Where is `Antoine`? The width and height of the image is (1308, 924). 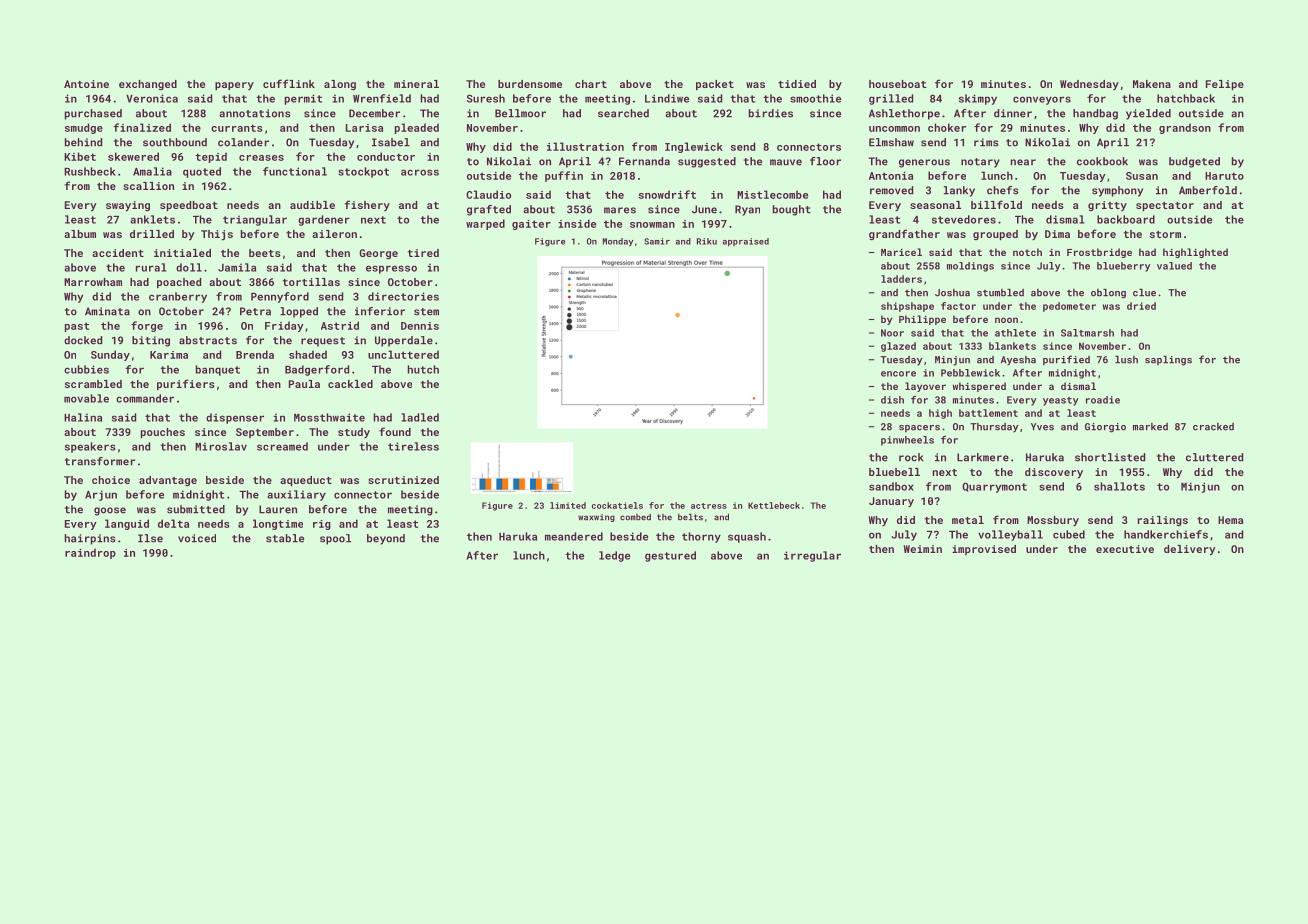
Antoine is located at coordinates (86, 84).
